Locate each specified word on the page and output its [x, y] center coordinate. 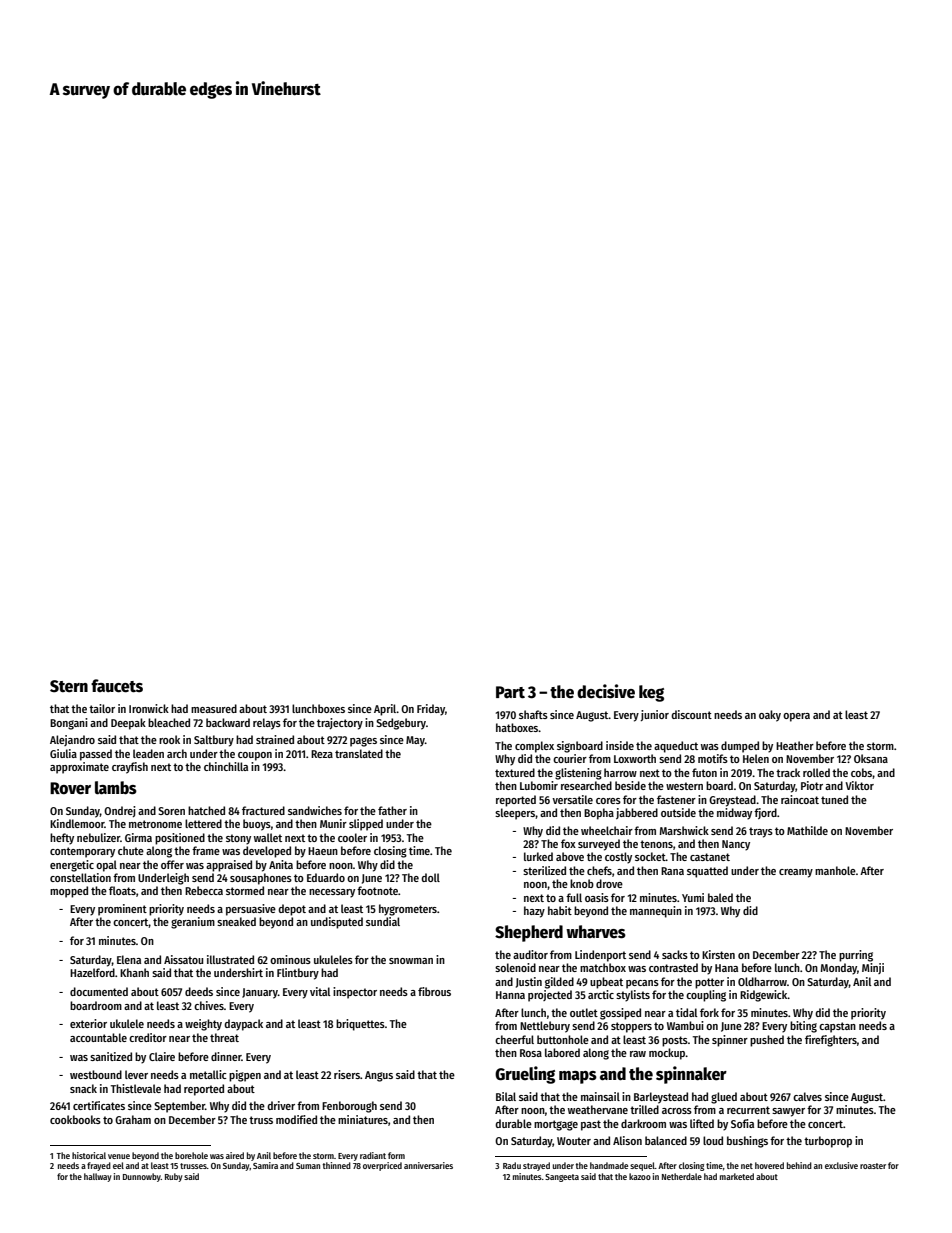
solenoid [515, 967]
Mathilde [807, 830]
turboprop [828, 1142]
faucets [117, 686]
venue [119, 1156]
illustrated [230, 959]
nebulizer [98, 837]
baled [720, 897]
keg [651, 693]
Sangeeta [562, 1178]
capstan [837, 1027]
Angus [379, 1076]
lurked [538, 856]
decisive [606, 691]
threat [224, 1037]
